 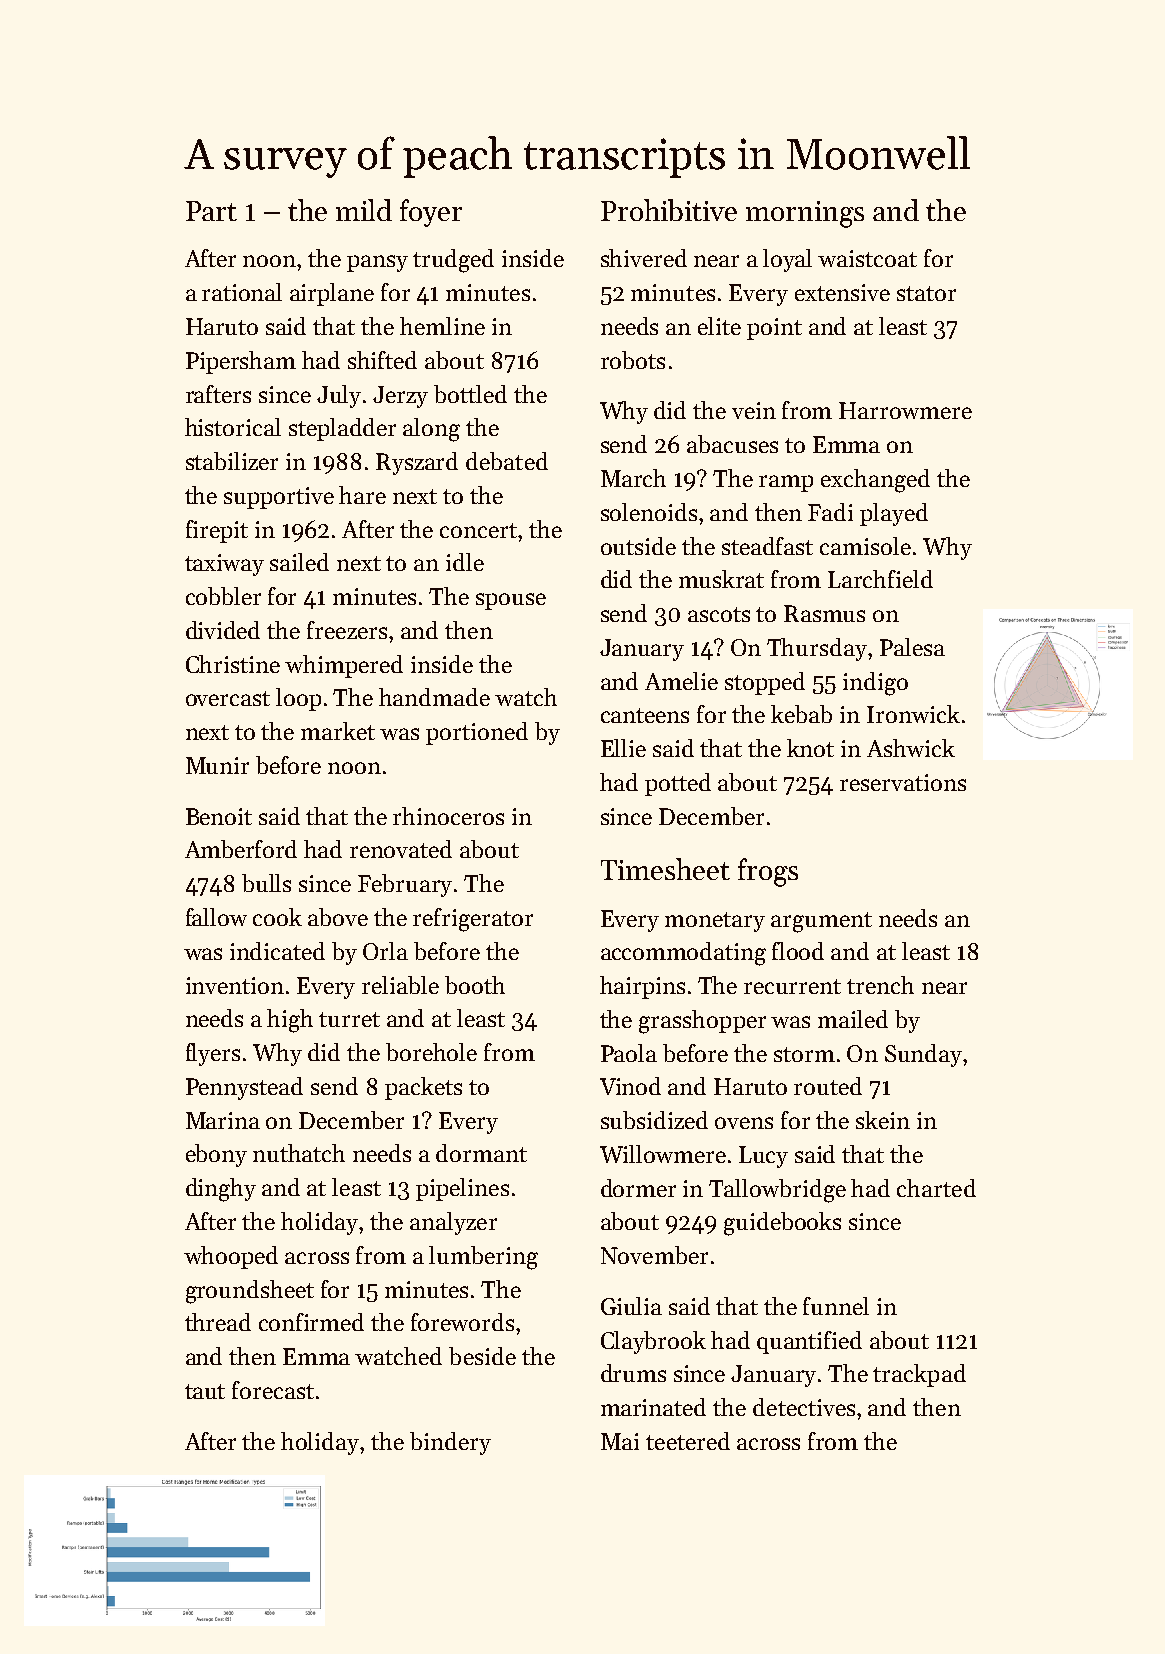 I want to click on potted, so click(x=678, y=784).
